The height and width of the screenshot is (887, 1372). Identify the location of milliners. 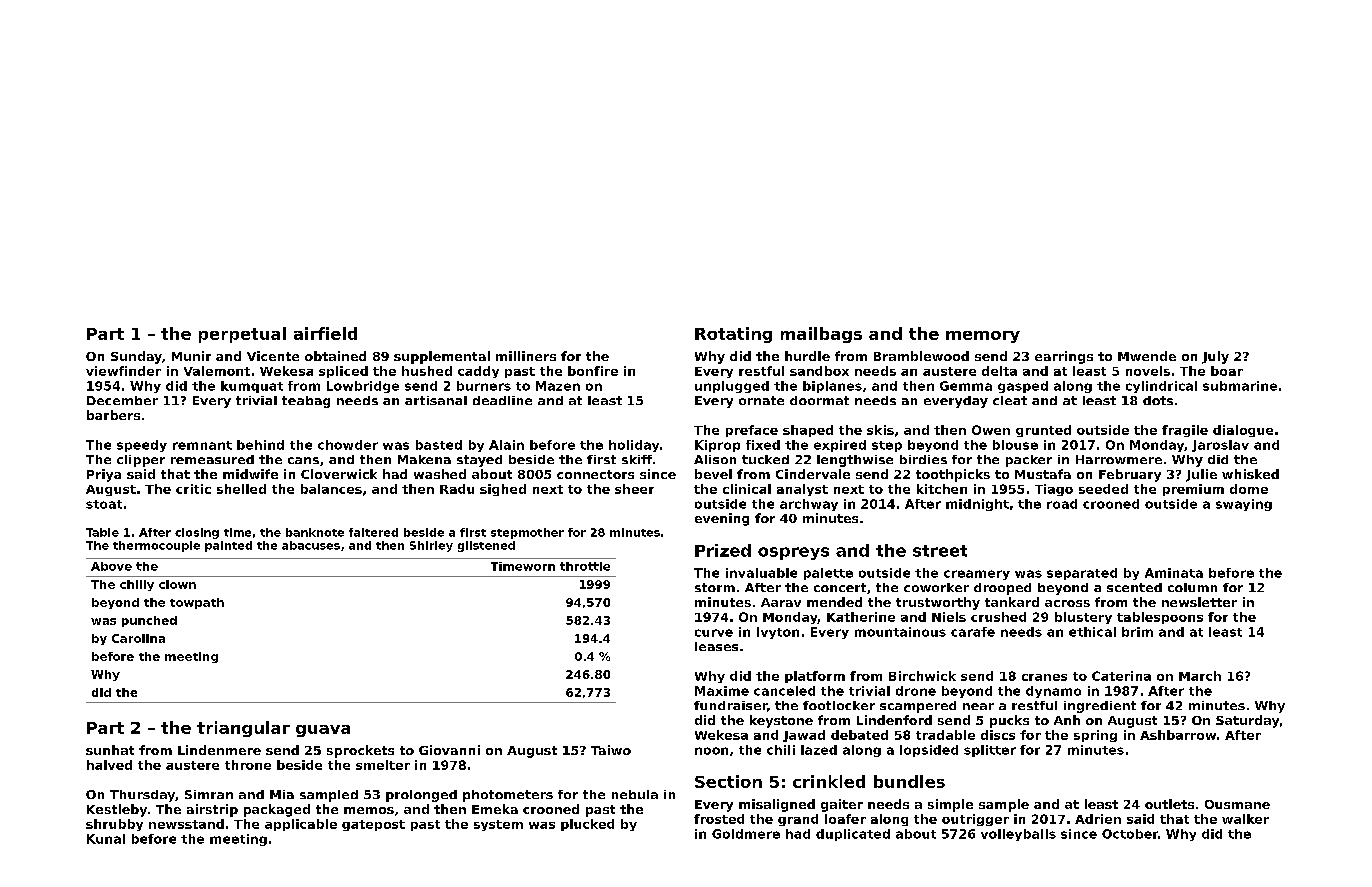
(526, 356).
